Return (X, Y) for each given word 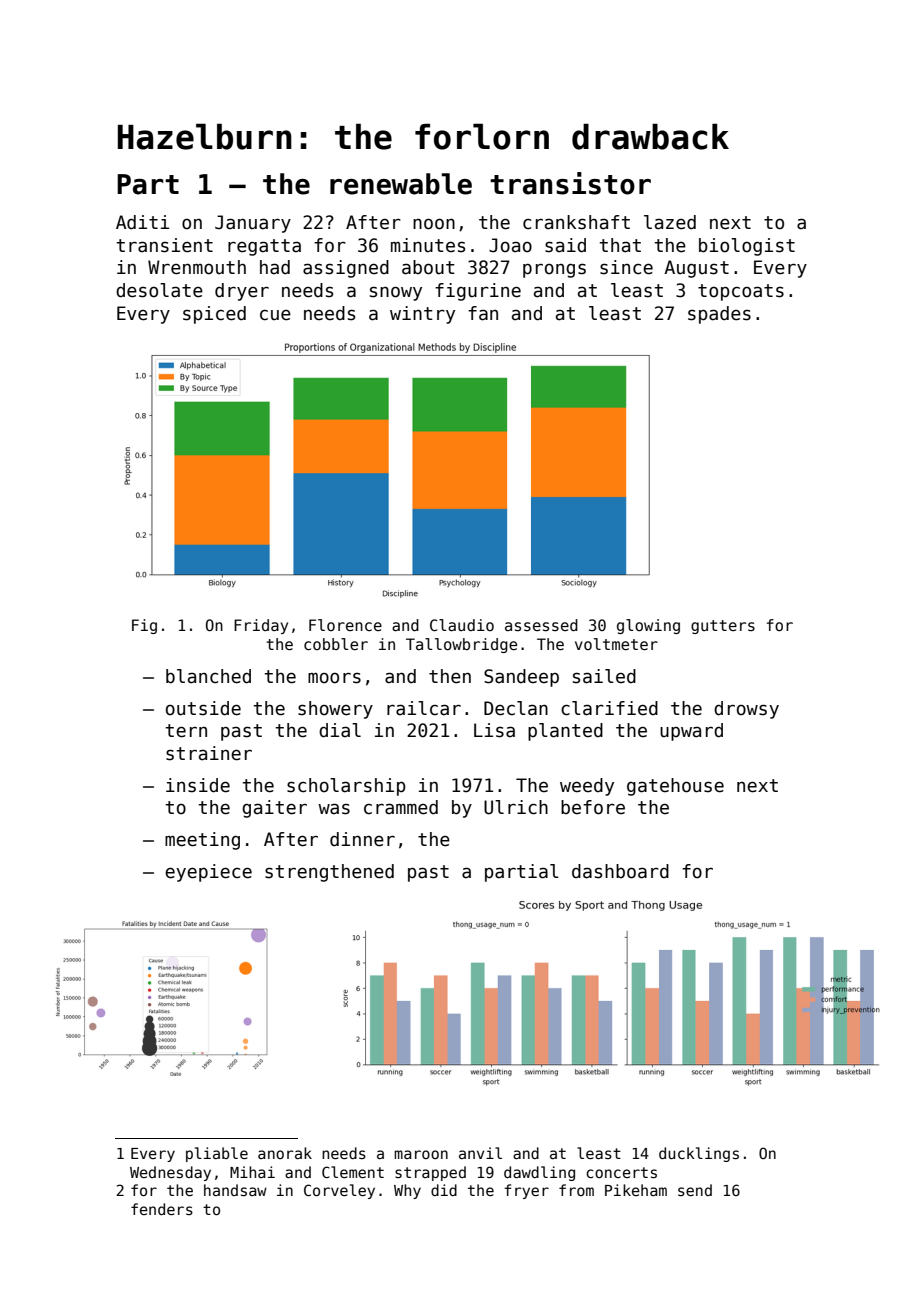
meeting (202, 841)
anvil (480, 1153)
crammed (401, 807)
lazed (670, 222)
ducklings (699, 1154)
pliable (217, 1154)
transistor (570, 183)
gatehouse (675, 787)
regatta (264, 247)
